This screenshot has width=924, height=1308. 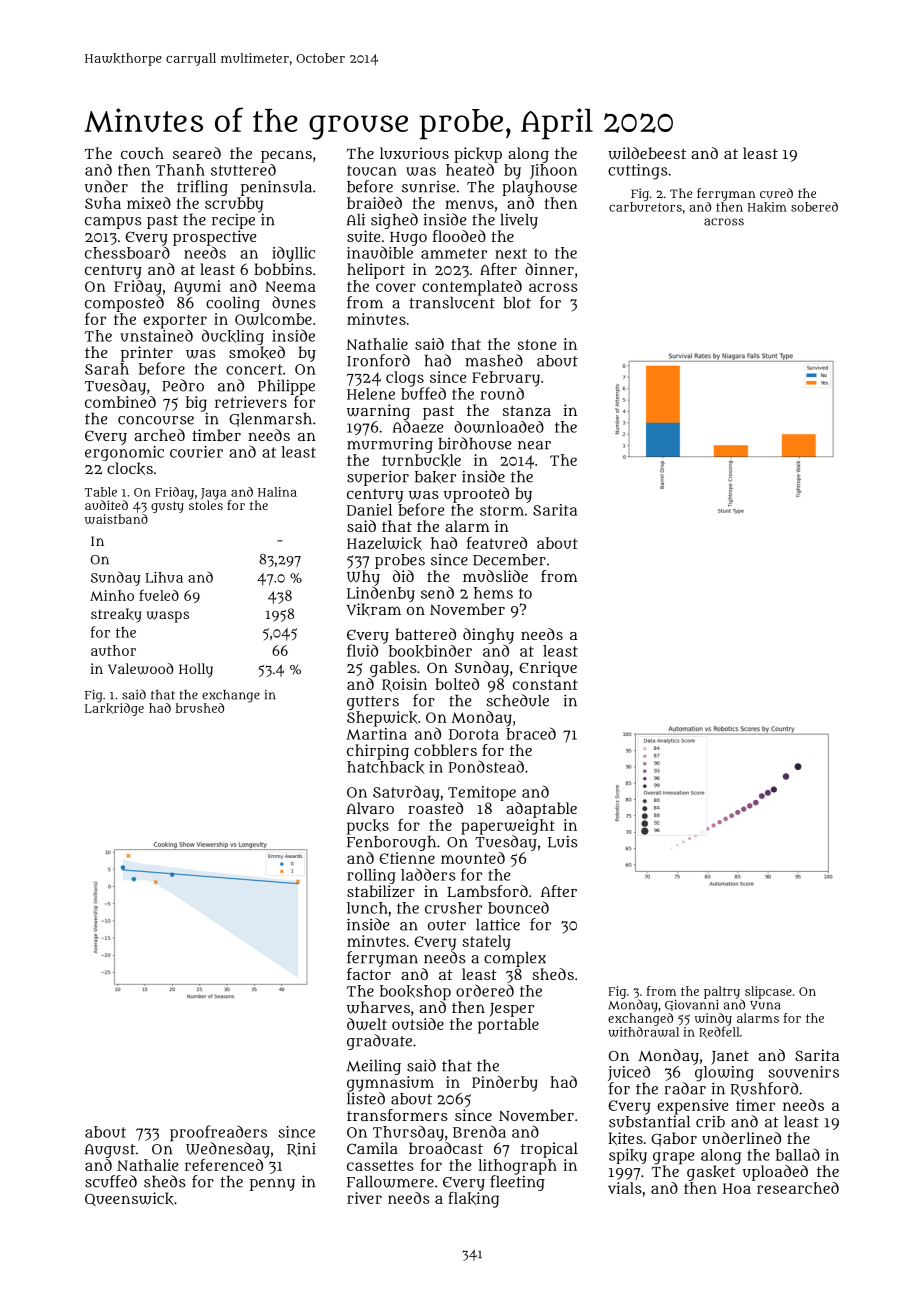 I want to click on Sarah, so click(x=107, y=369).
